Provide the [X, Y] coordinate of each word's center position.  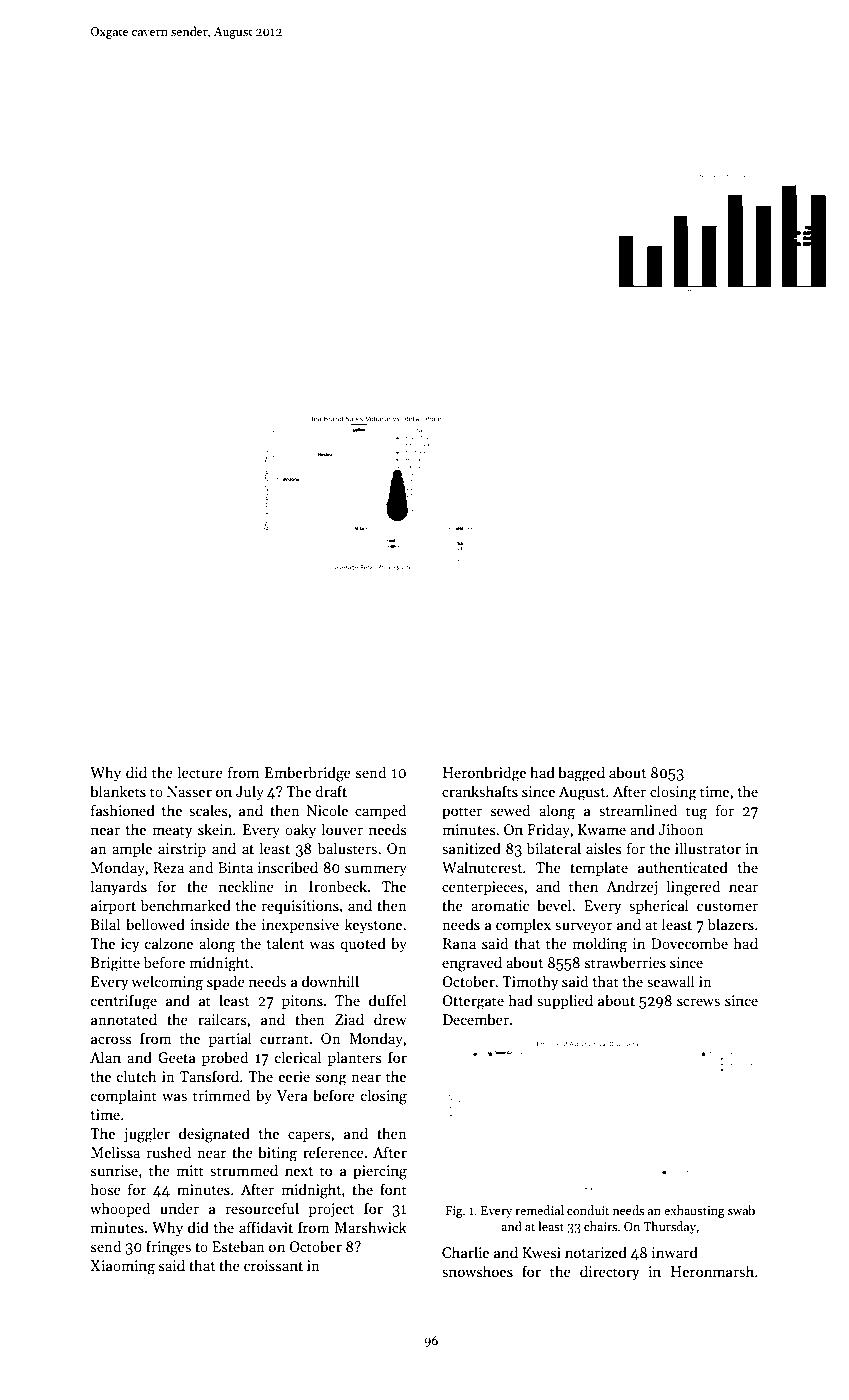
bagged [581, 774]
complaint [124, 1096]
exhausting [694, 1211]
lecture [200, 772]
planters [355, 1058]
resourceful [262, 1208]
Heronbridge [484, 774]
